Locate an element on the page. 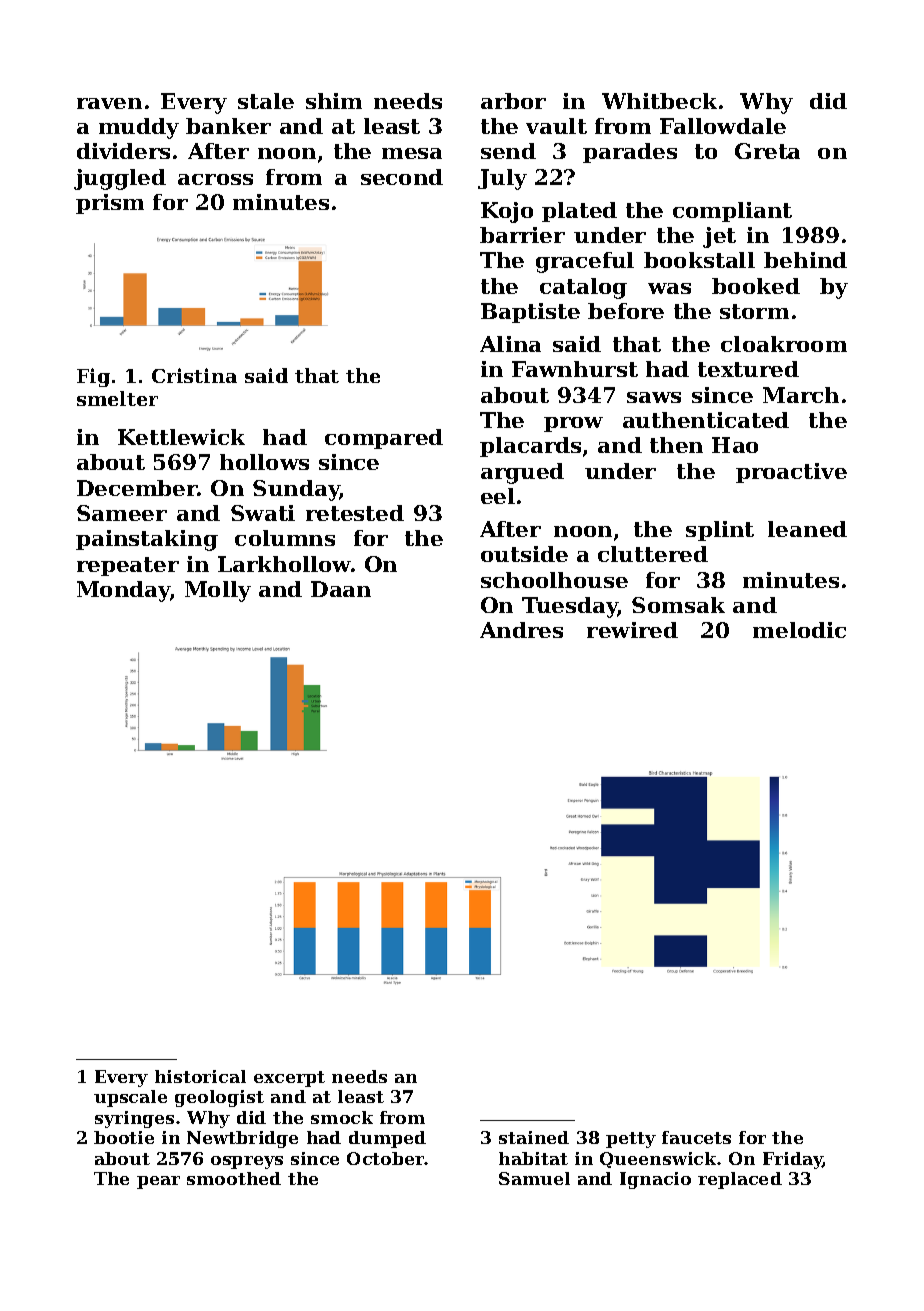  outside is located at coordinates (524, 554).
